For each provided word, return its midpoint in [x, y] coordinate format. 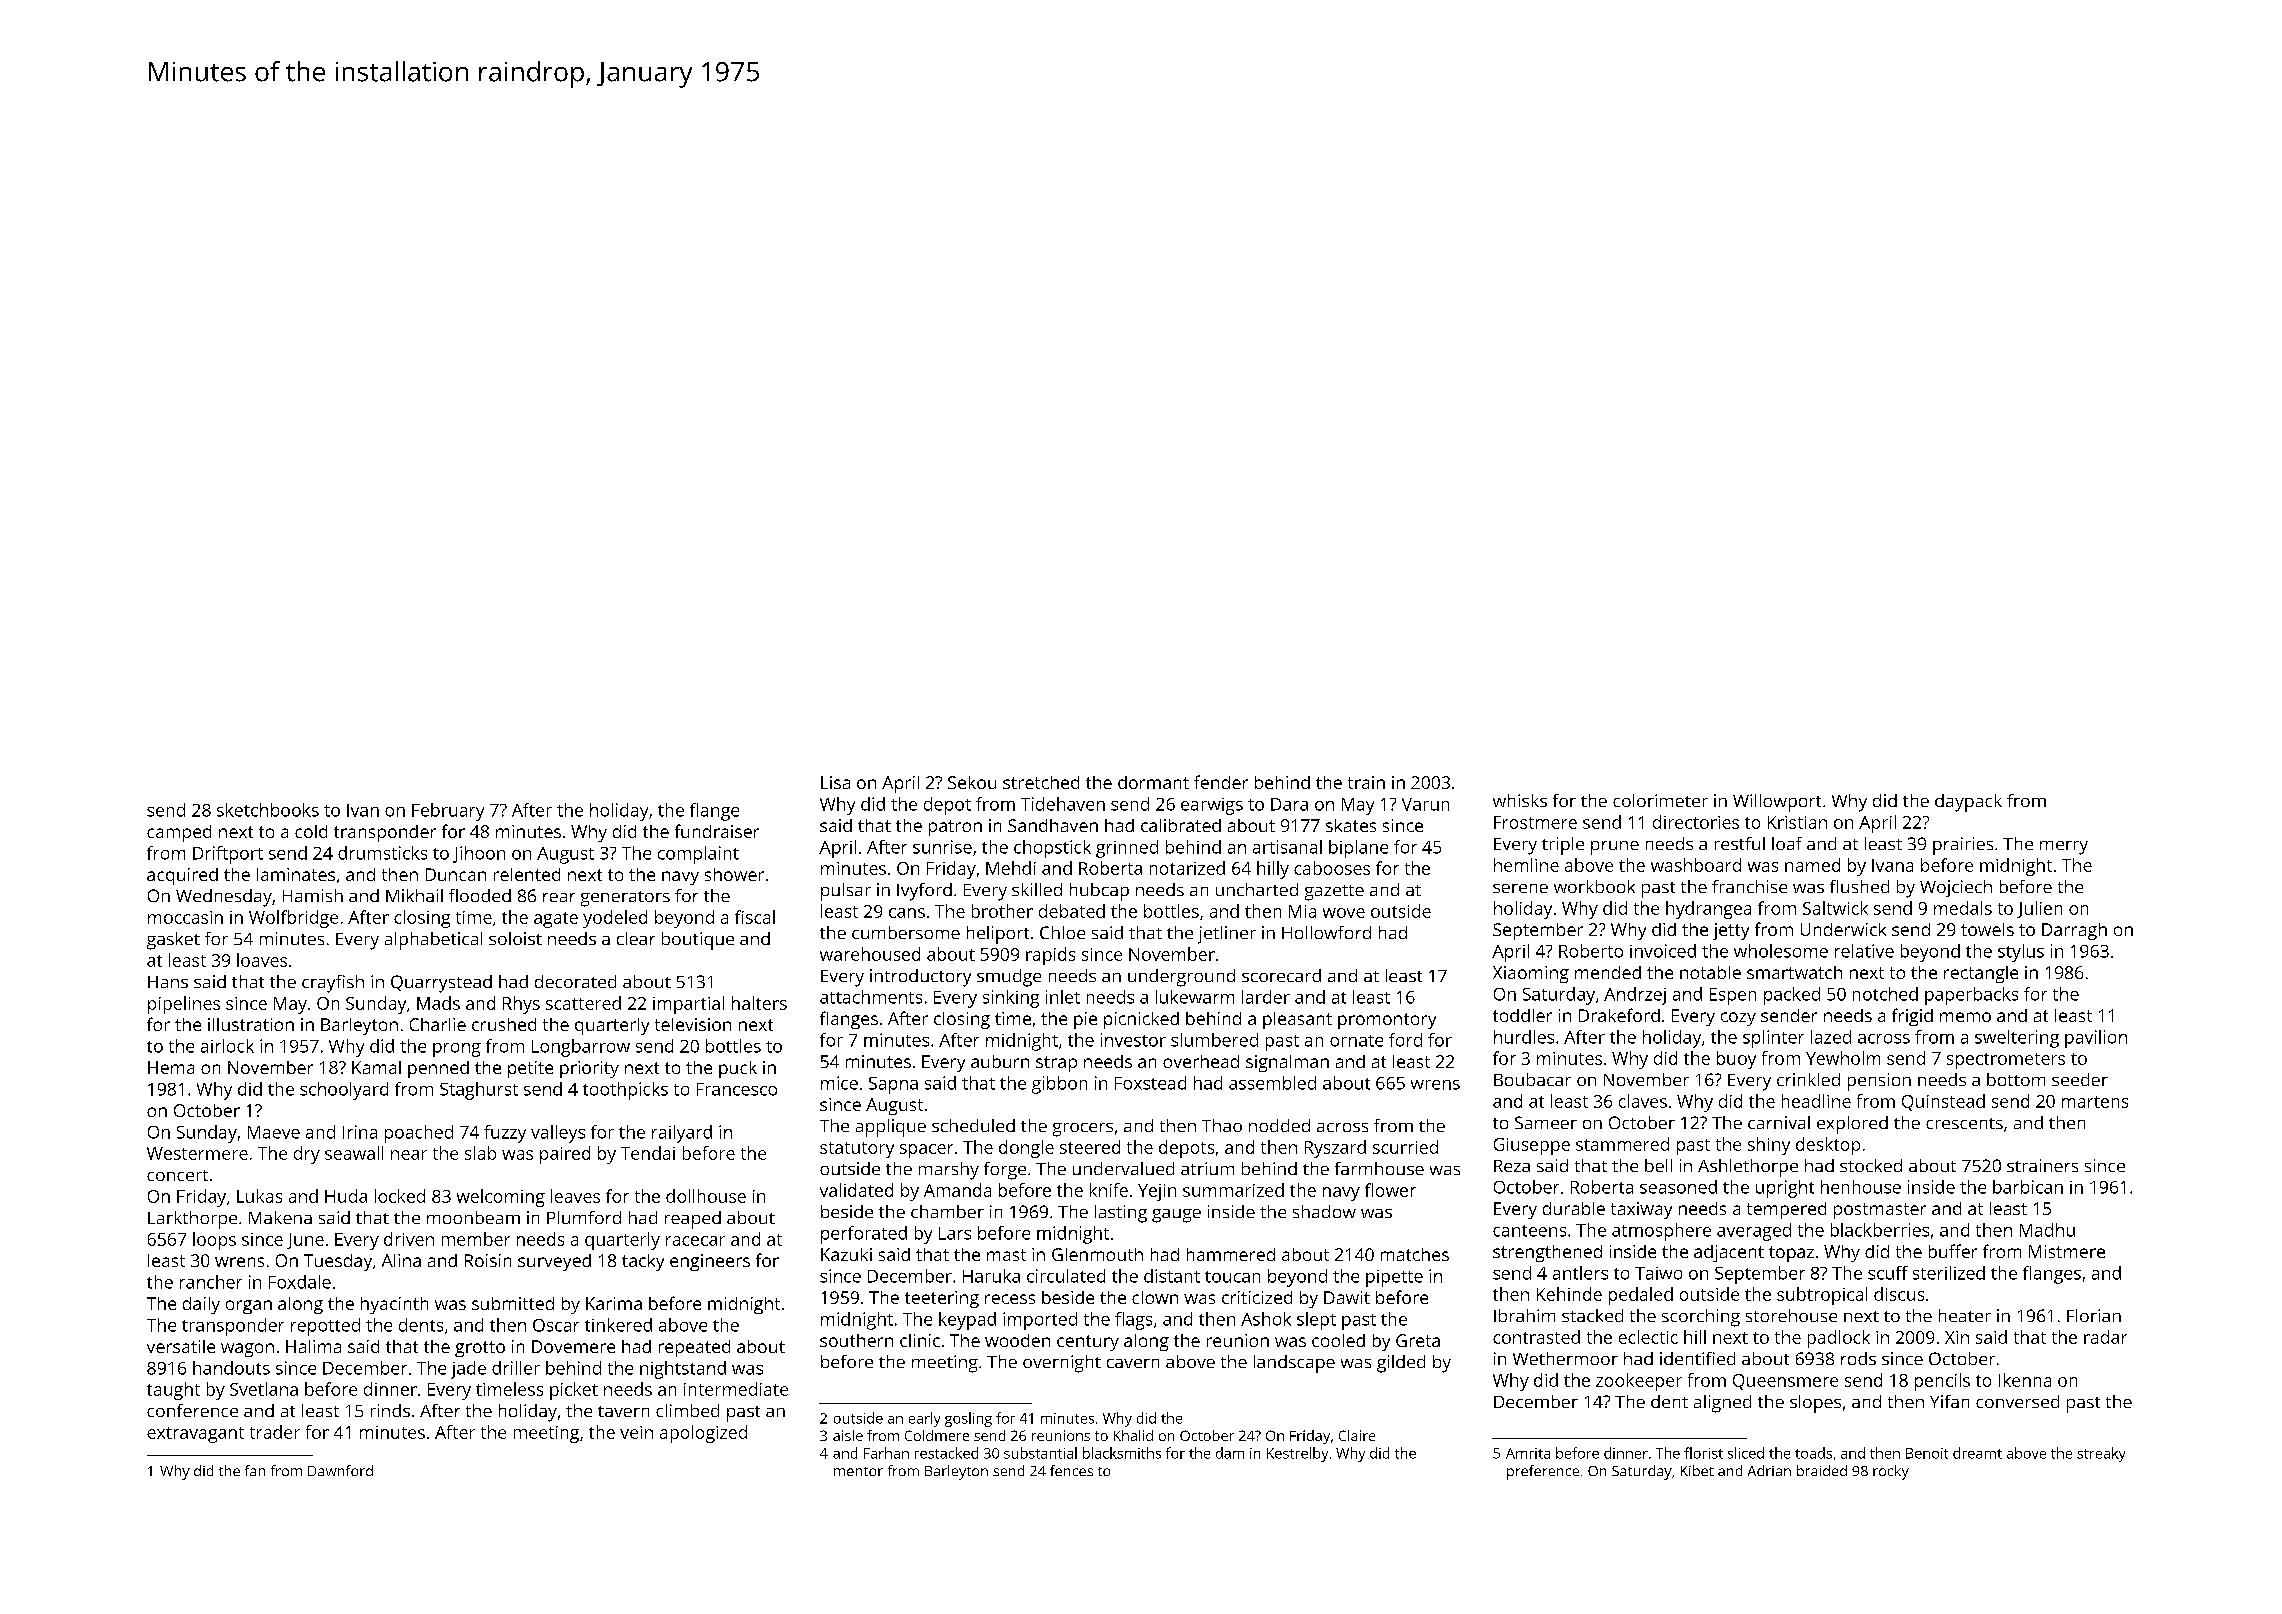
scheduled [973, 1125]
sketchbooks [268, 810]
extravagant [195, 1435]
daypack [1968, 803]
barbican [2028, 1187]
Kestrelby [1297, 1454]
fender [1221, 782]
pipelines [184, 1005]
